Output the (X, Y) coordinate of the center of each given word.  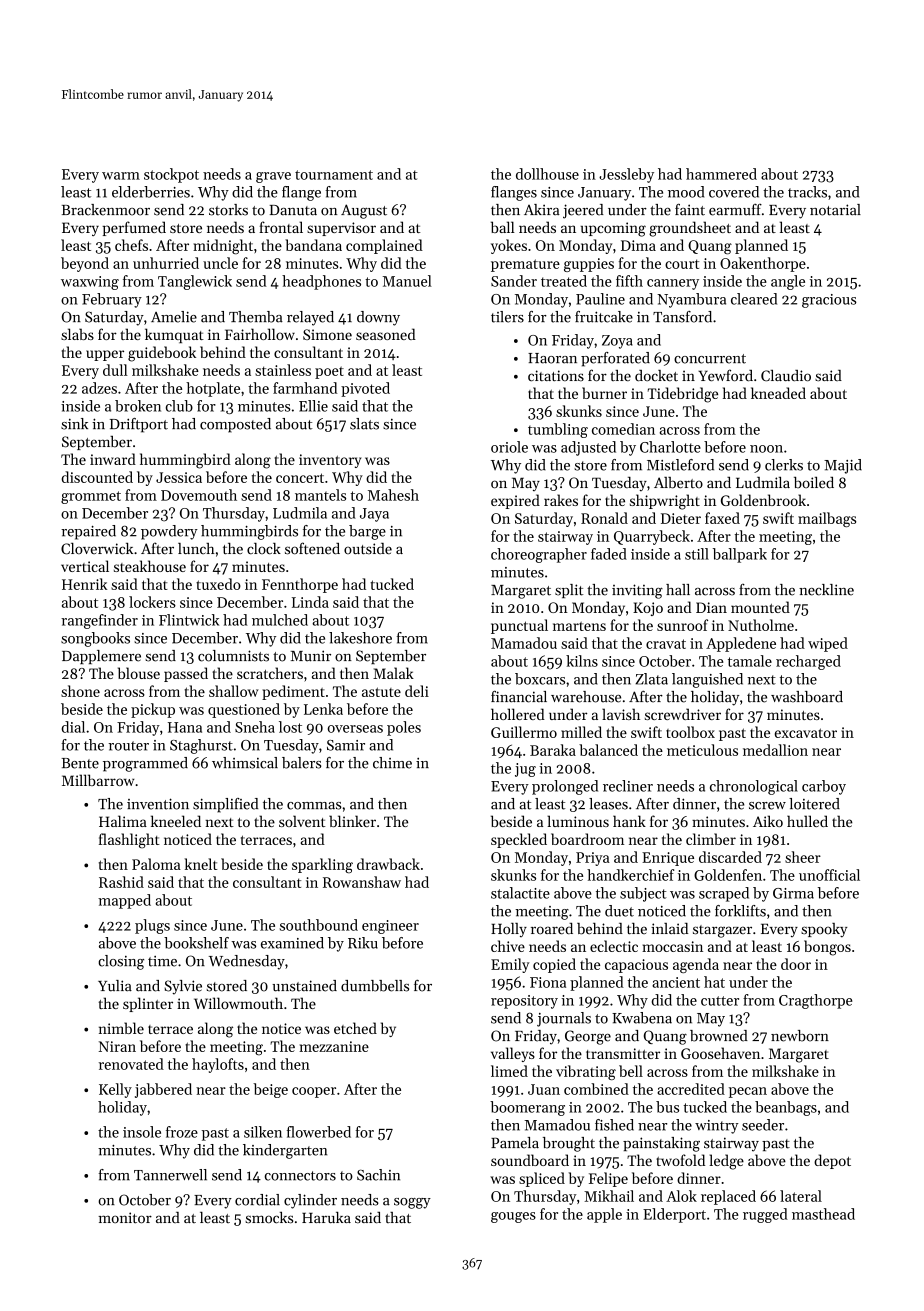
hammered (721, 174)
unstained (304, 986)
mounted (760, 607)
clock (264, 549)
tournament (334, 175)
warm (121, 176)
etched (355, 1028)
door (796, 964)
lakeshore (360, 638)
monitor (125, 1218)
